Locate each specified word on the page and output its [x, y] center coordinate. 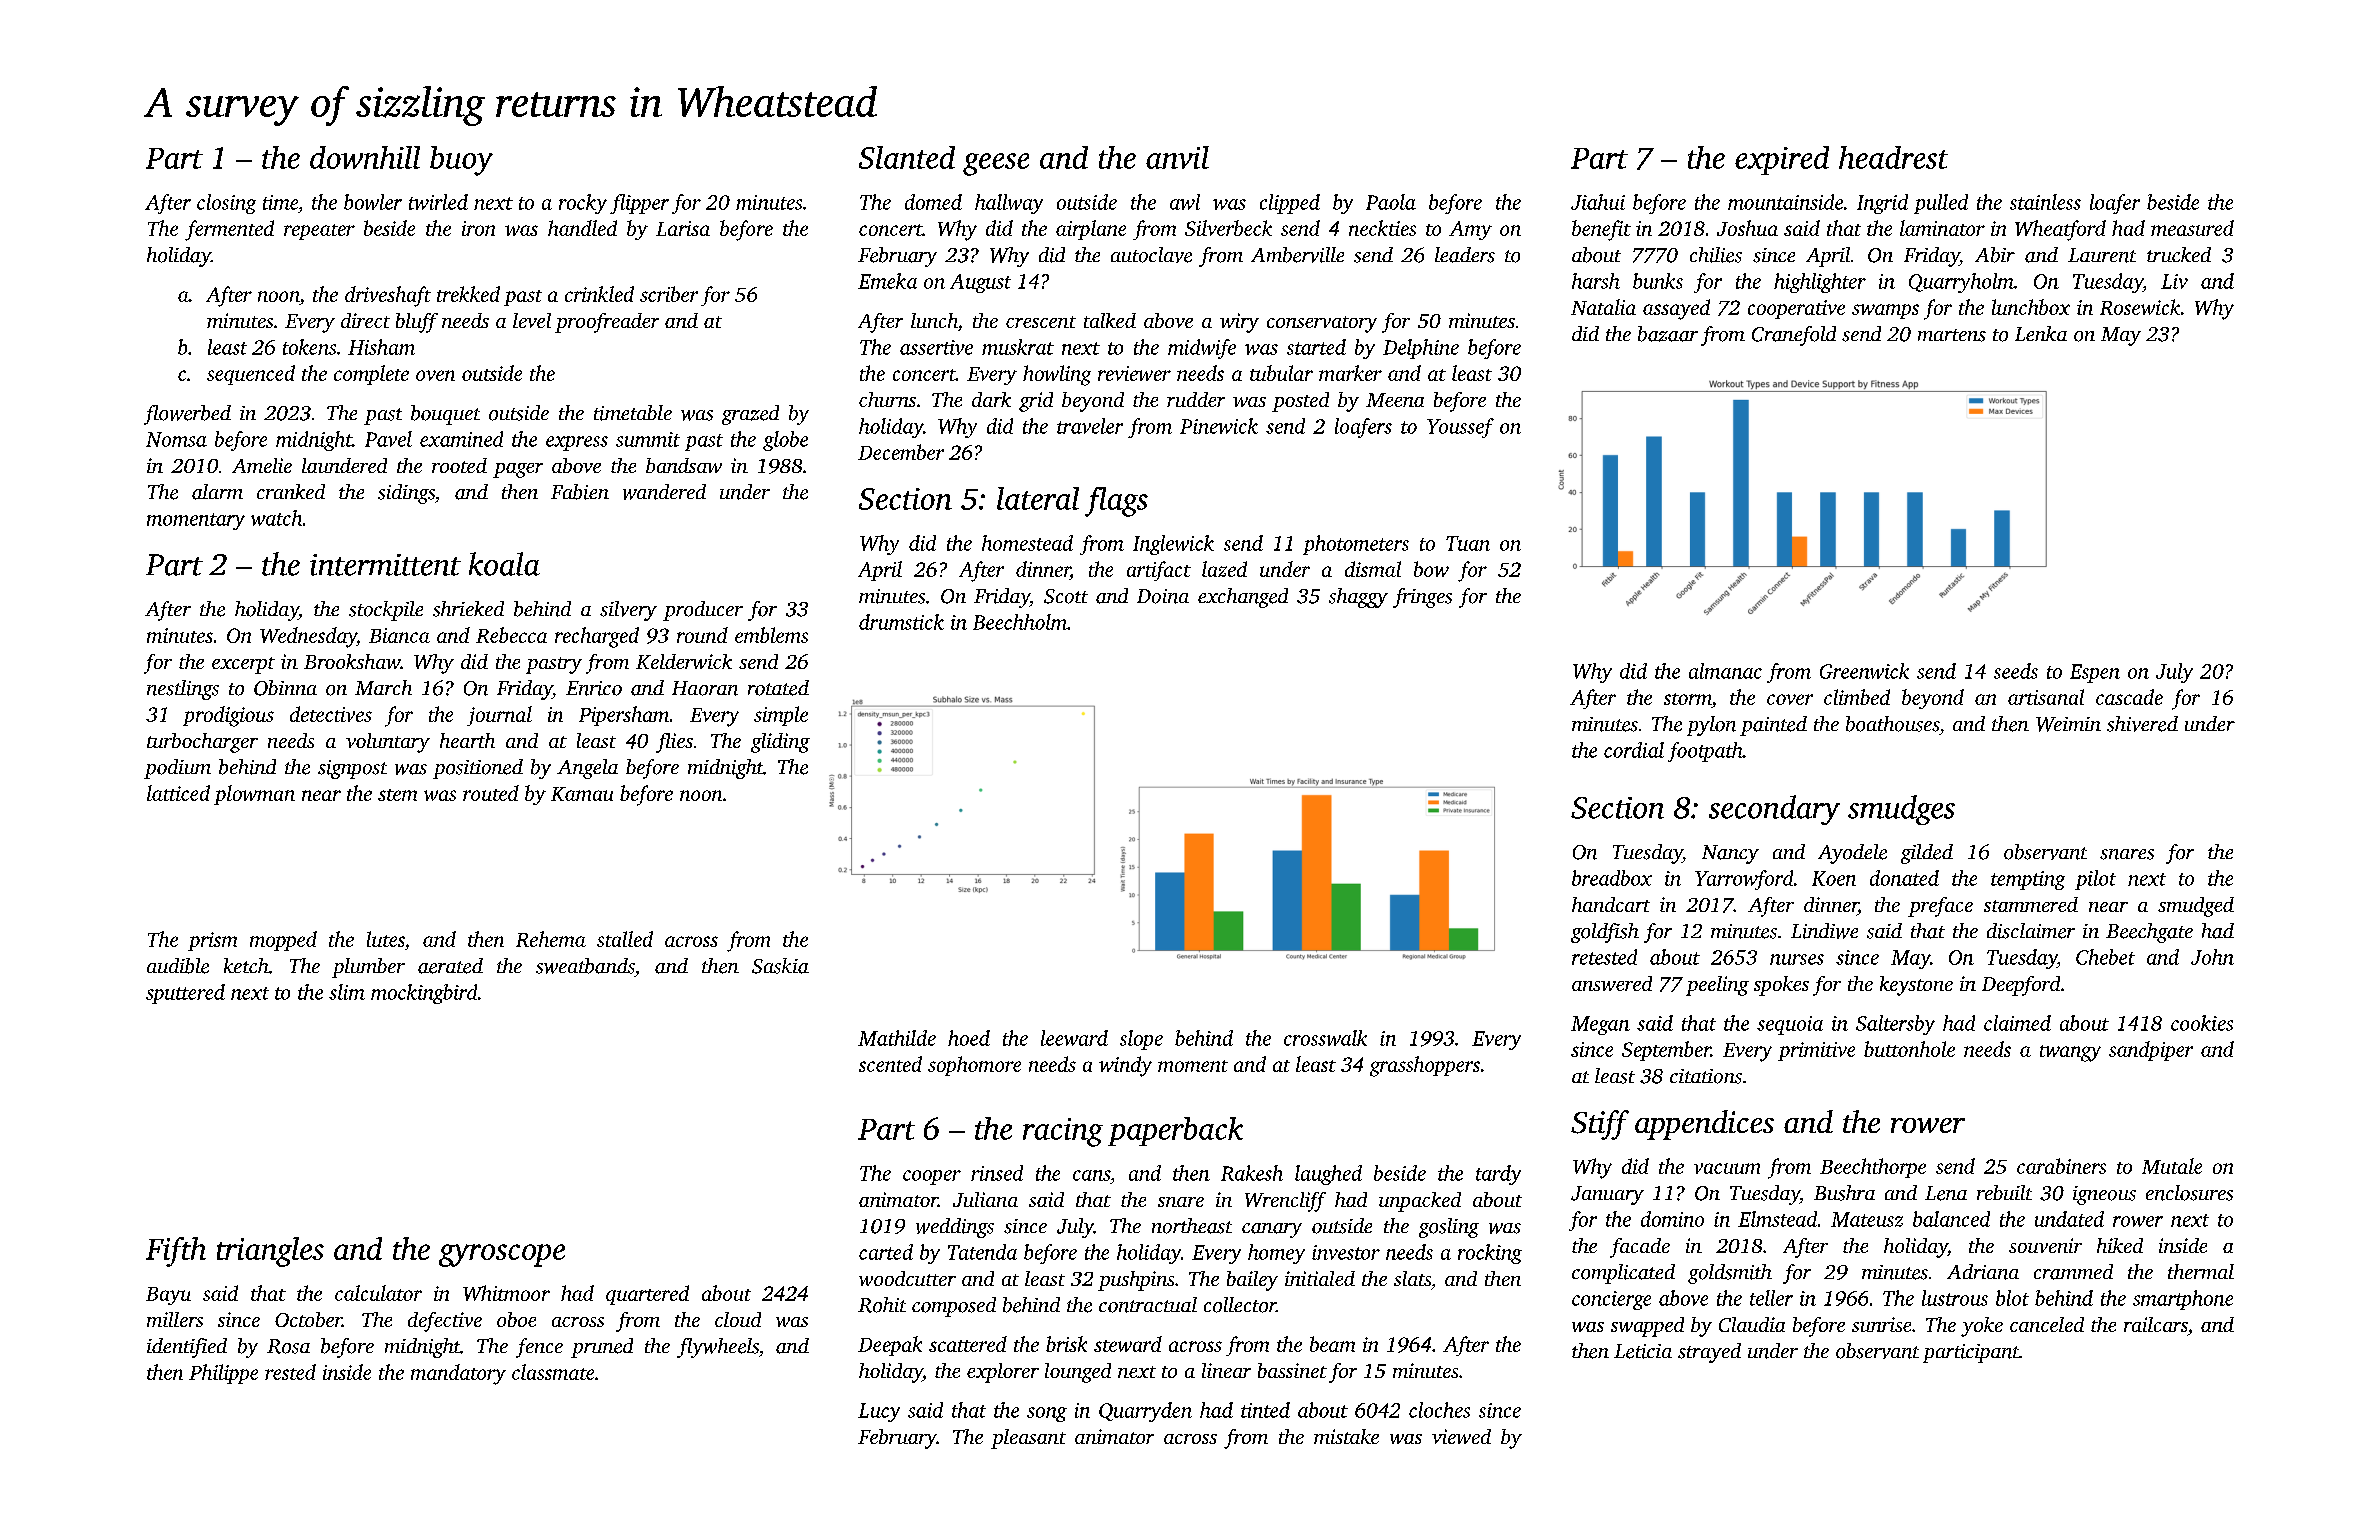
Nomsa [176, 439]
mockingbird [424, 994]
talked [1110, 320]
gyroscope [502, 1255]
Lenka [2041, 333]
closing [226, 204]
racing [1063, 1132]
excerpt [243, 665]
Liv [2174, 281]
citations [1706, 1076]
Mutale [2172, 1166]
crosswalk [1325, 1038]
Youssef [1460, 428]
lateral [1038, 498]
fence [539, 1348]
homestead [1027, 543]
